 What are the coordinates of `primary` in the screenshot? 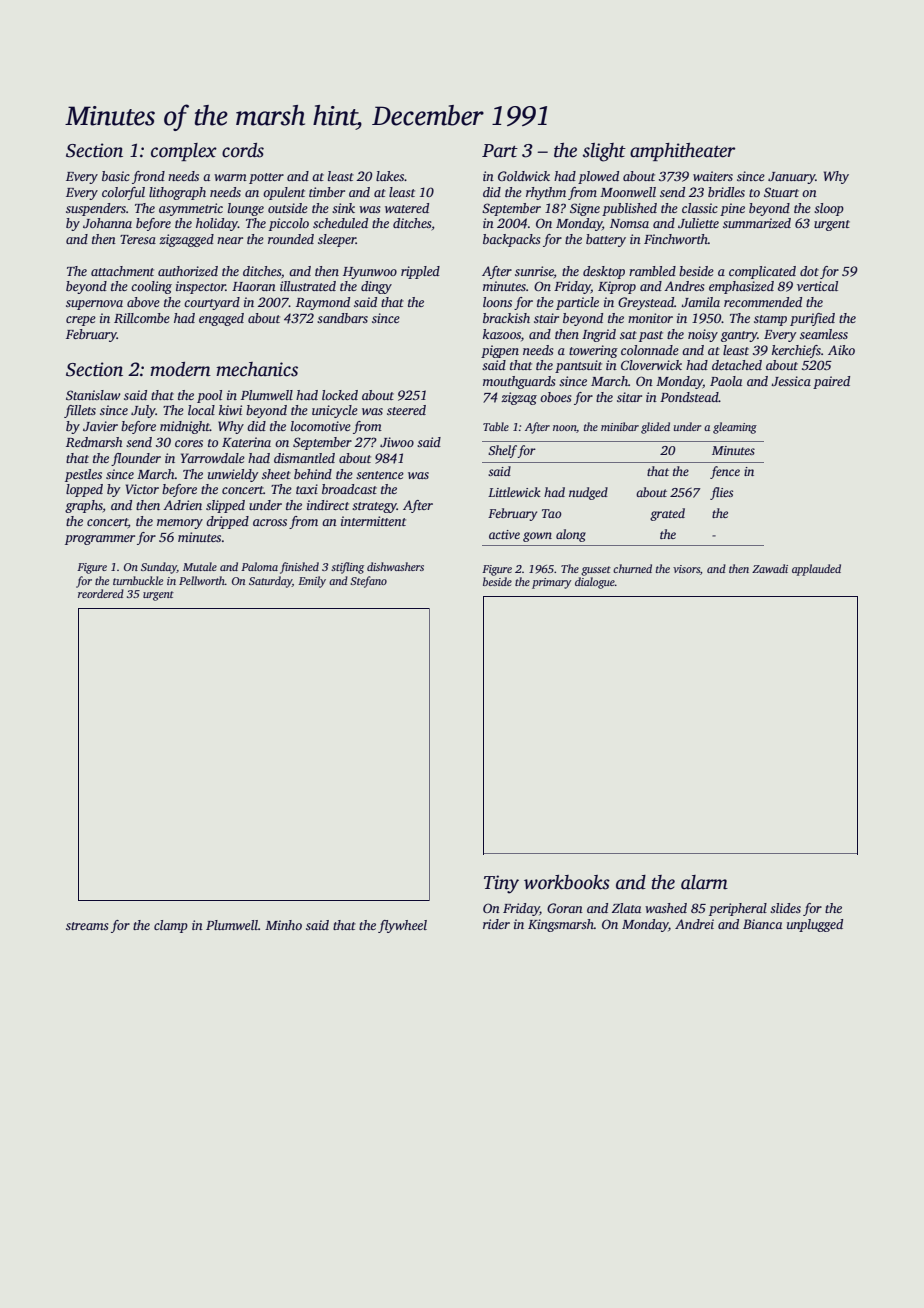 It's located at (551, 583).
